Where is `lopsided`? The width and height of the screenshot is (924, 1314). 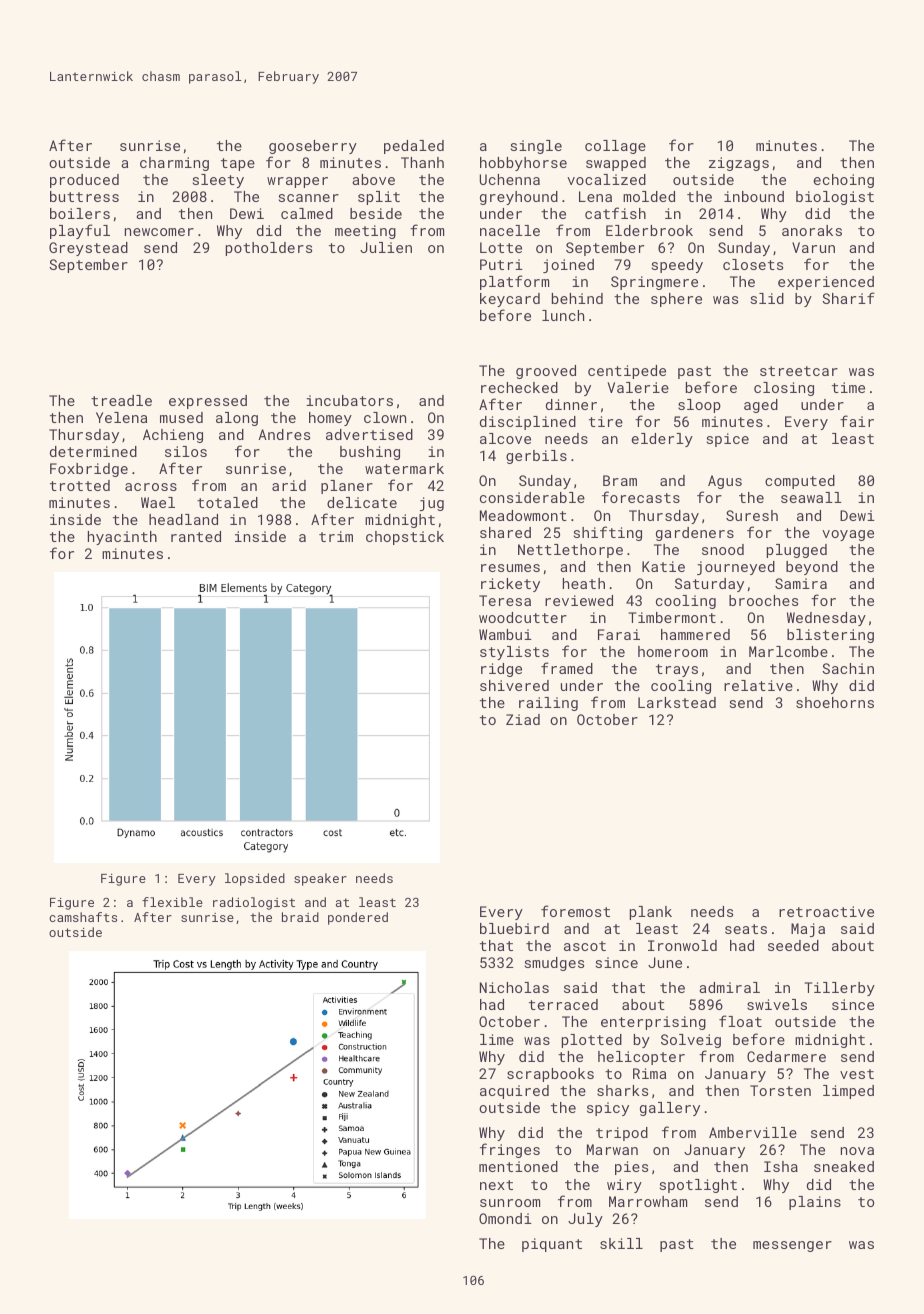 lopsided is located at coordinates (255, 879).
